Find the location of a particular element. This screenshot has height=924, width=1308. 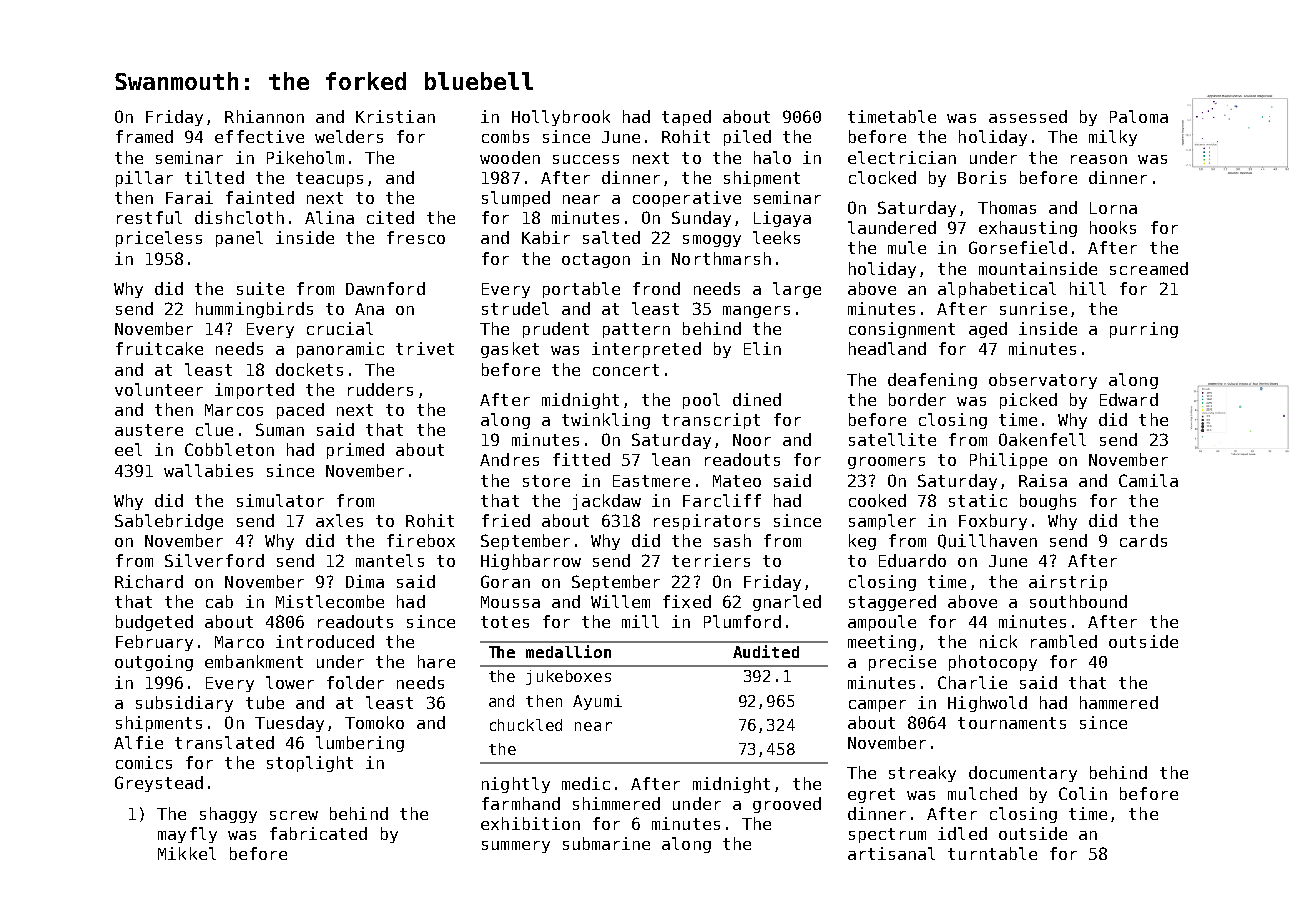

purring is located at coordinates (1144, 330).
